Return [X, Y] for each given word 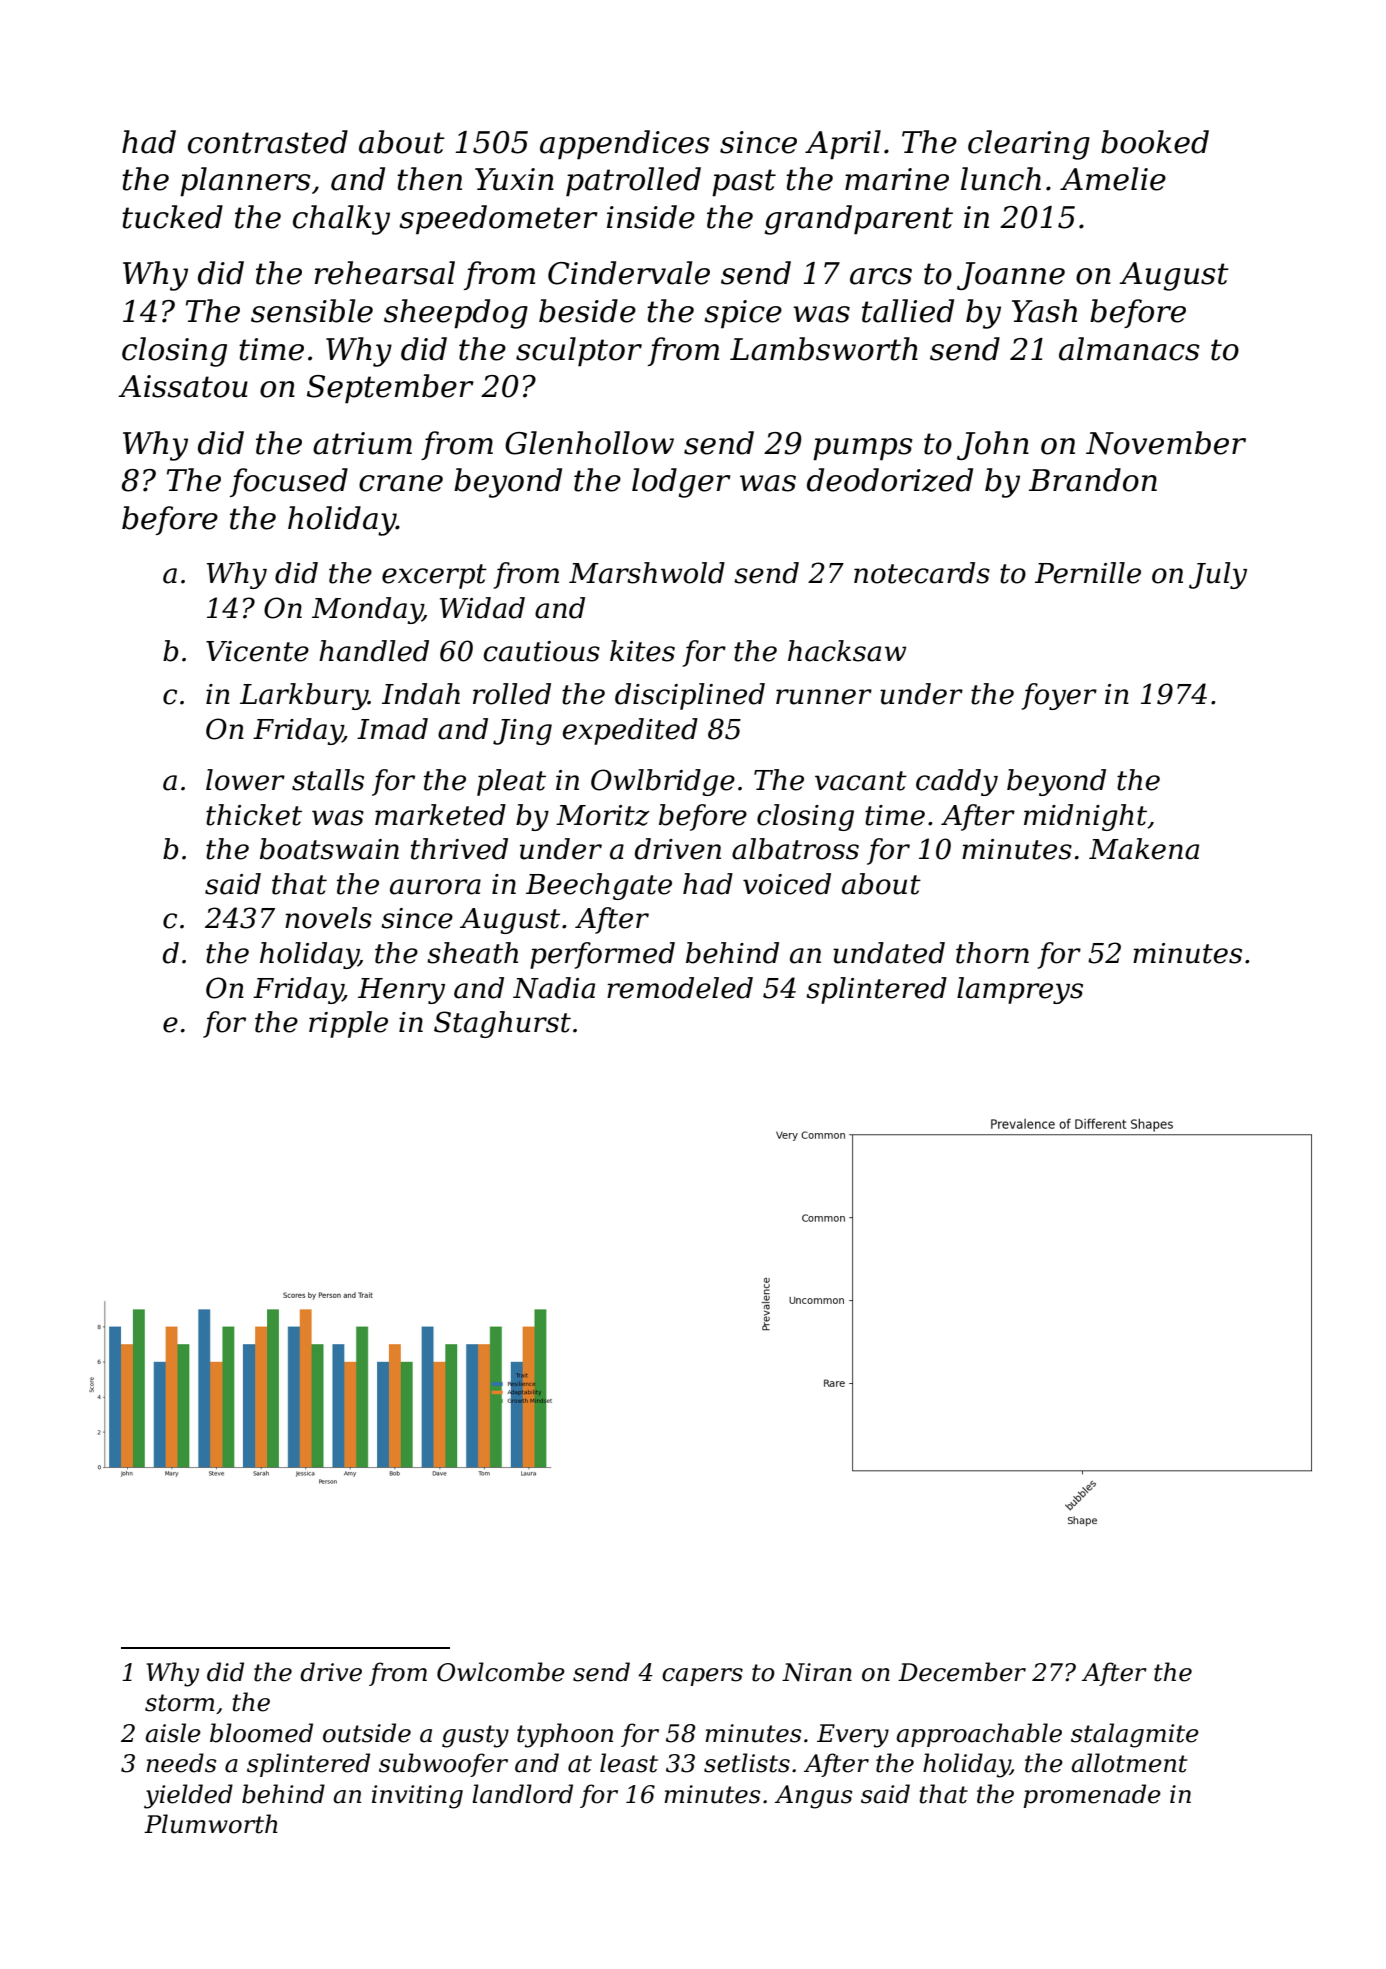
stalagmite [1135, 1735]
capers [702, 1677]
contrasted [268, 142]
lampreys [1020, 990]
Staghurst [502, 1024]
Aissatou [183, 386]
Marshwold [647, 573]
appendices [625, 145]
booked [1155, 142]
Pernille [1088, 573]
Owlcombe [501, 1672]
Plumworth [211, 1824]
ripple [348, 1024]
